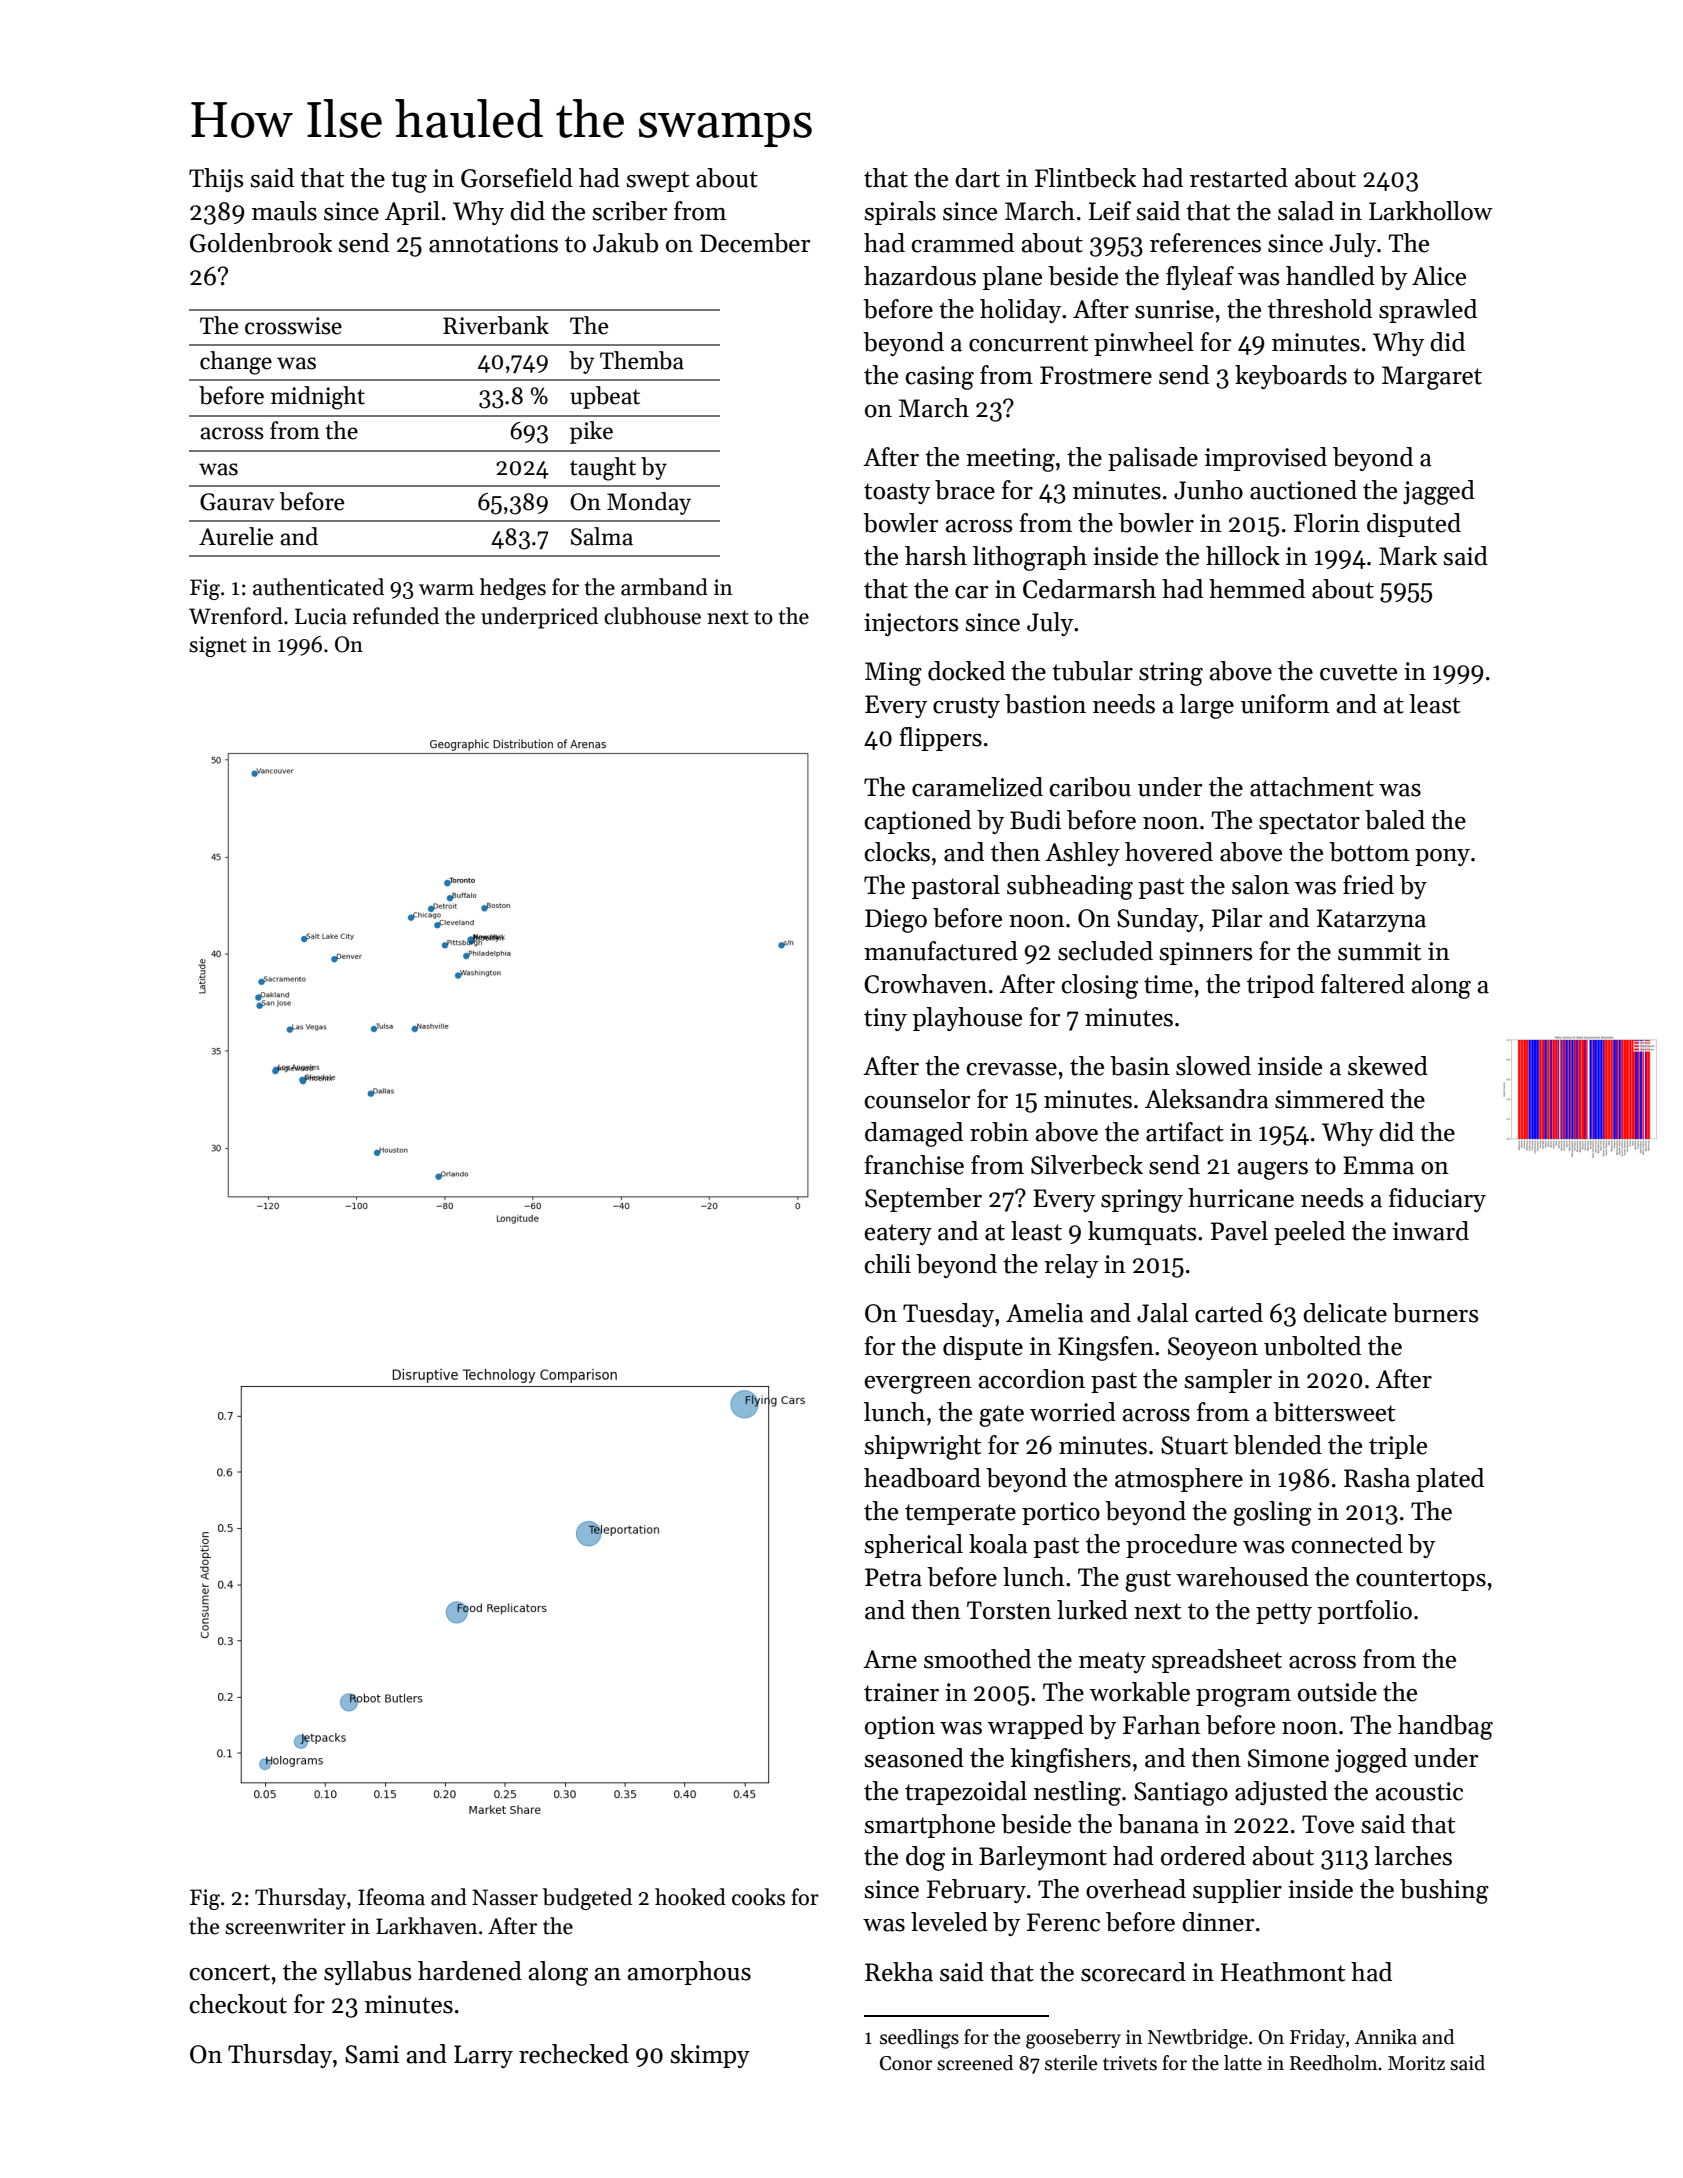  Describe the element at coordinates (1243, 2063) in the document. I see `latte` at that location.
